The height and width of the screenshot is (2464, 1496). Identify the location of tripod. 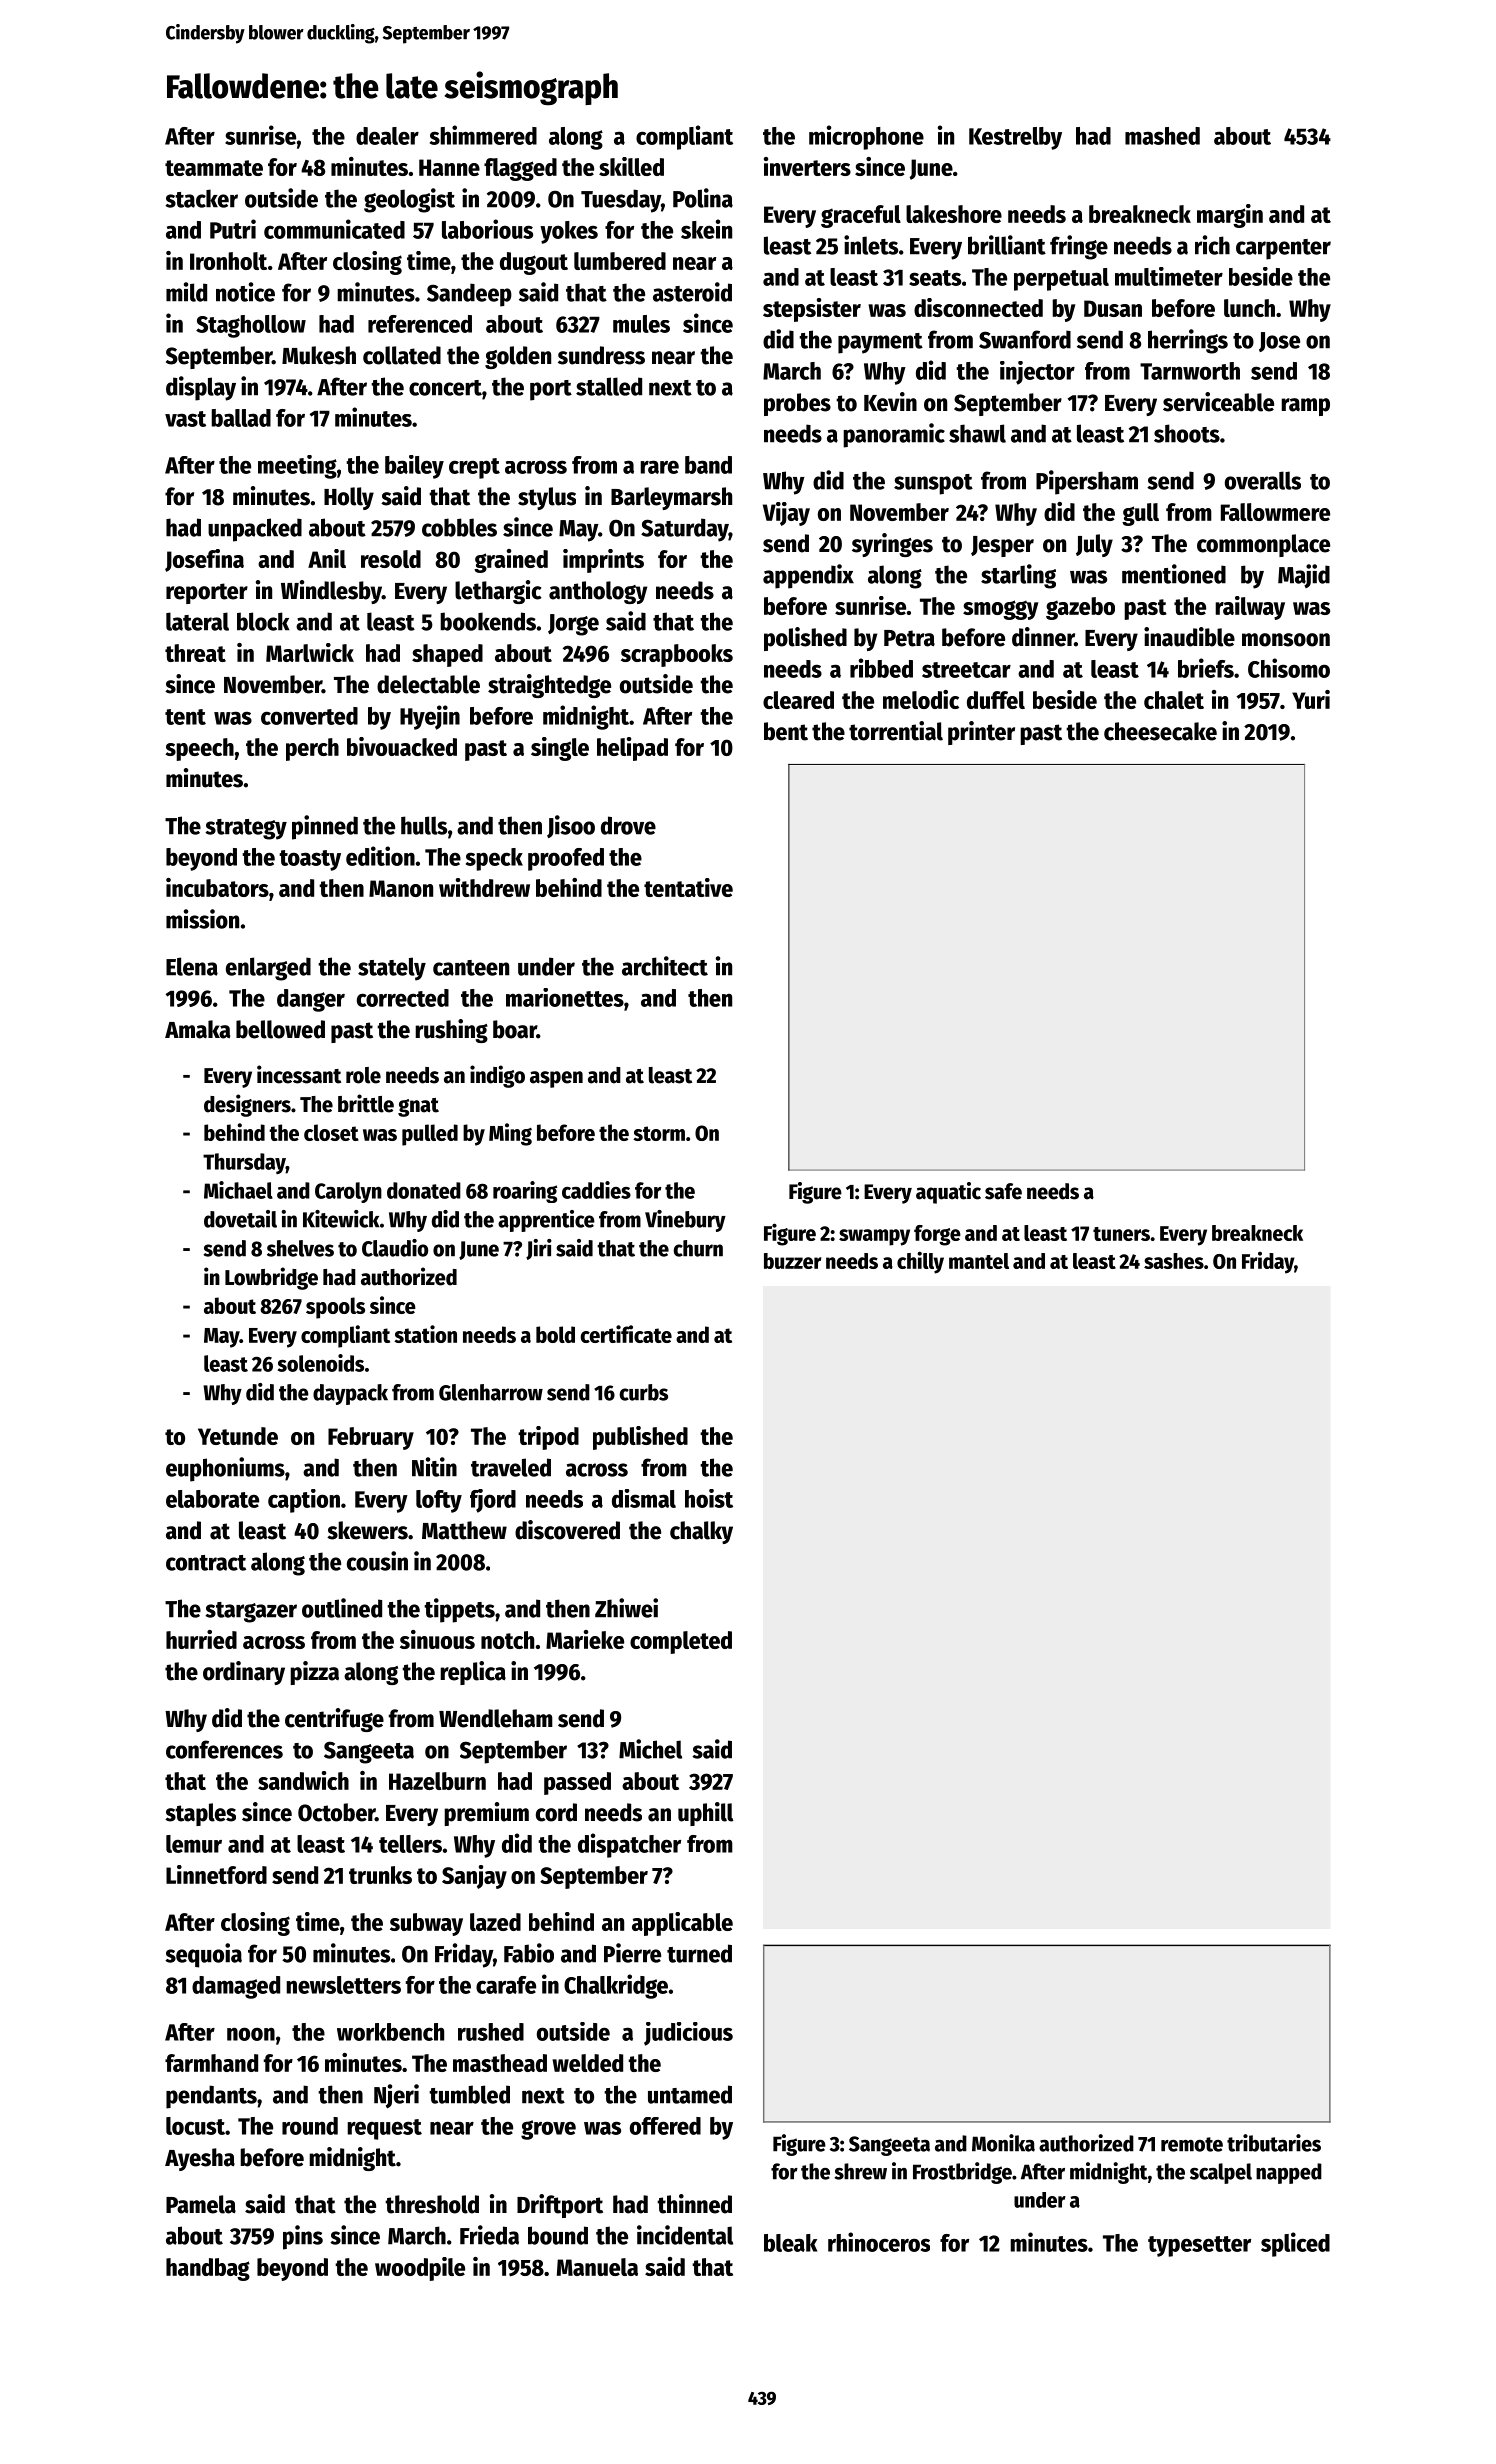
(548, 1438).
